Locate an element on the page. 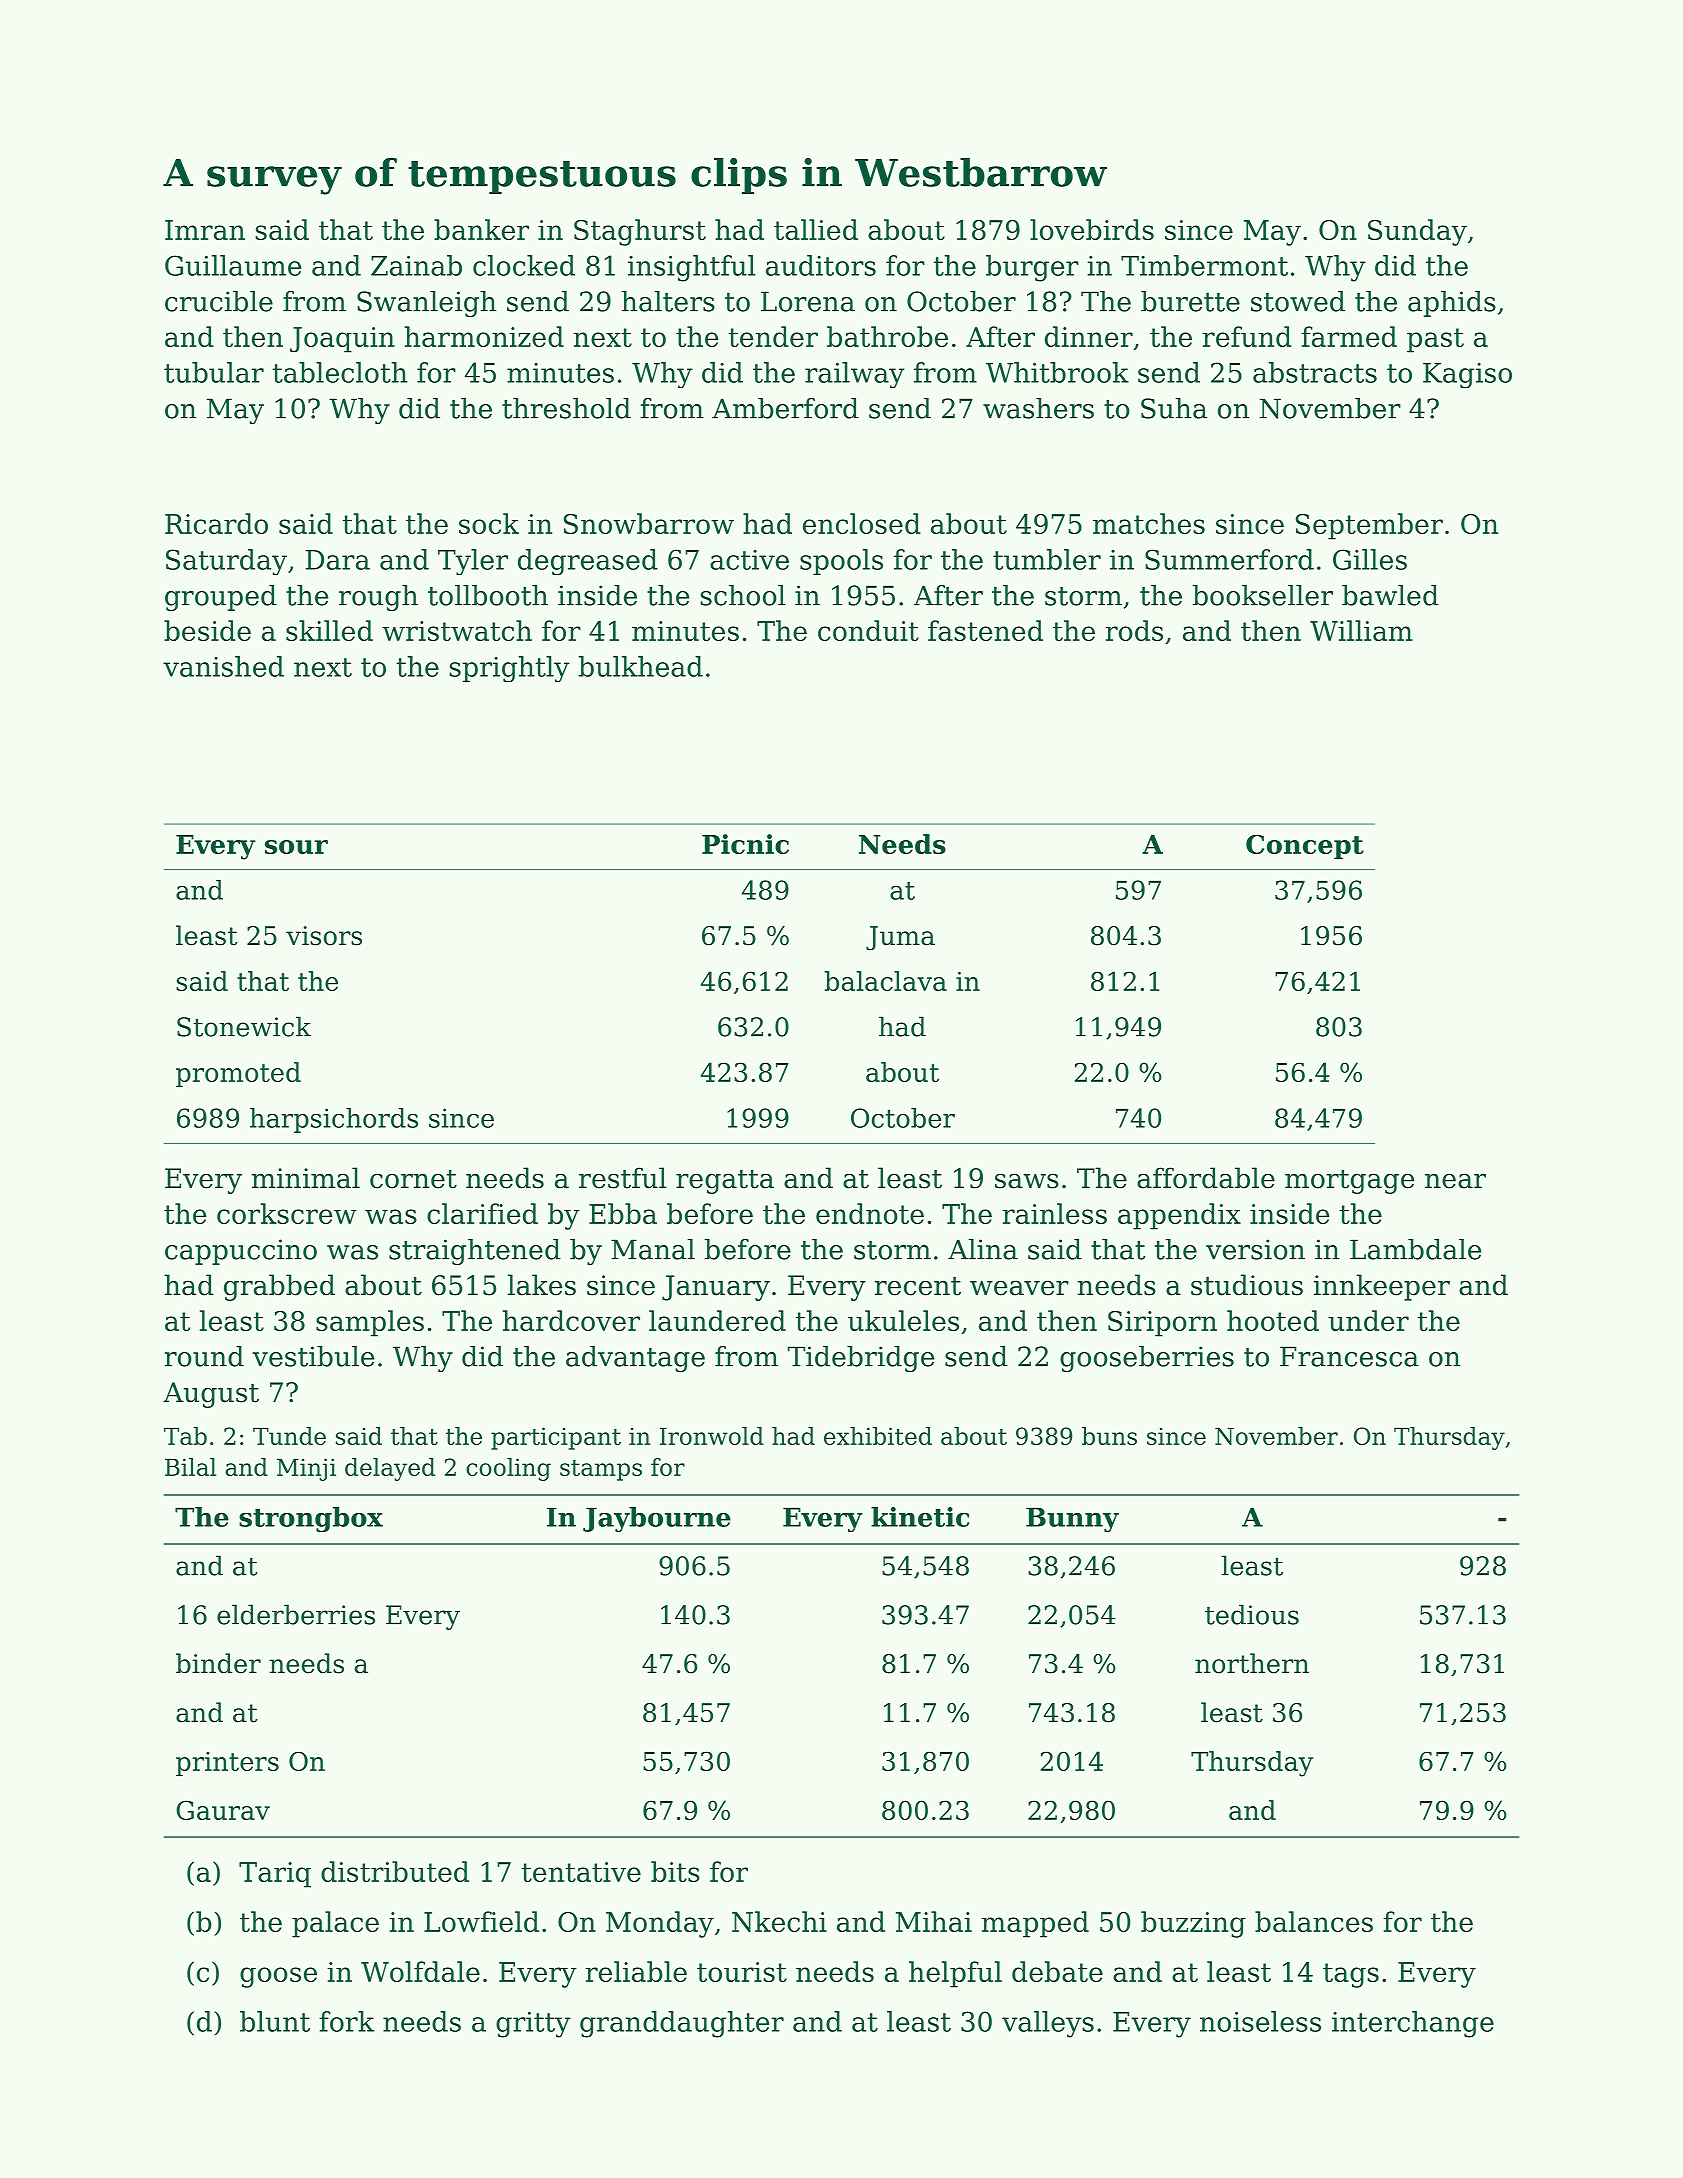 The width and height of the image is (1683, 2178). restful is located at coordinates (623, 1178).
